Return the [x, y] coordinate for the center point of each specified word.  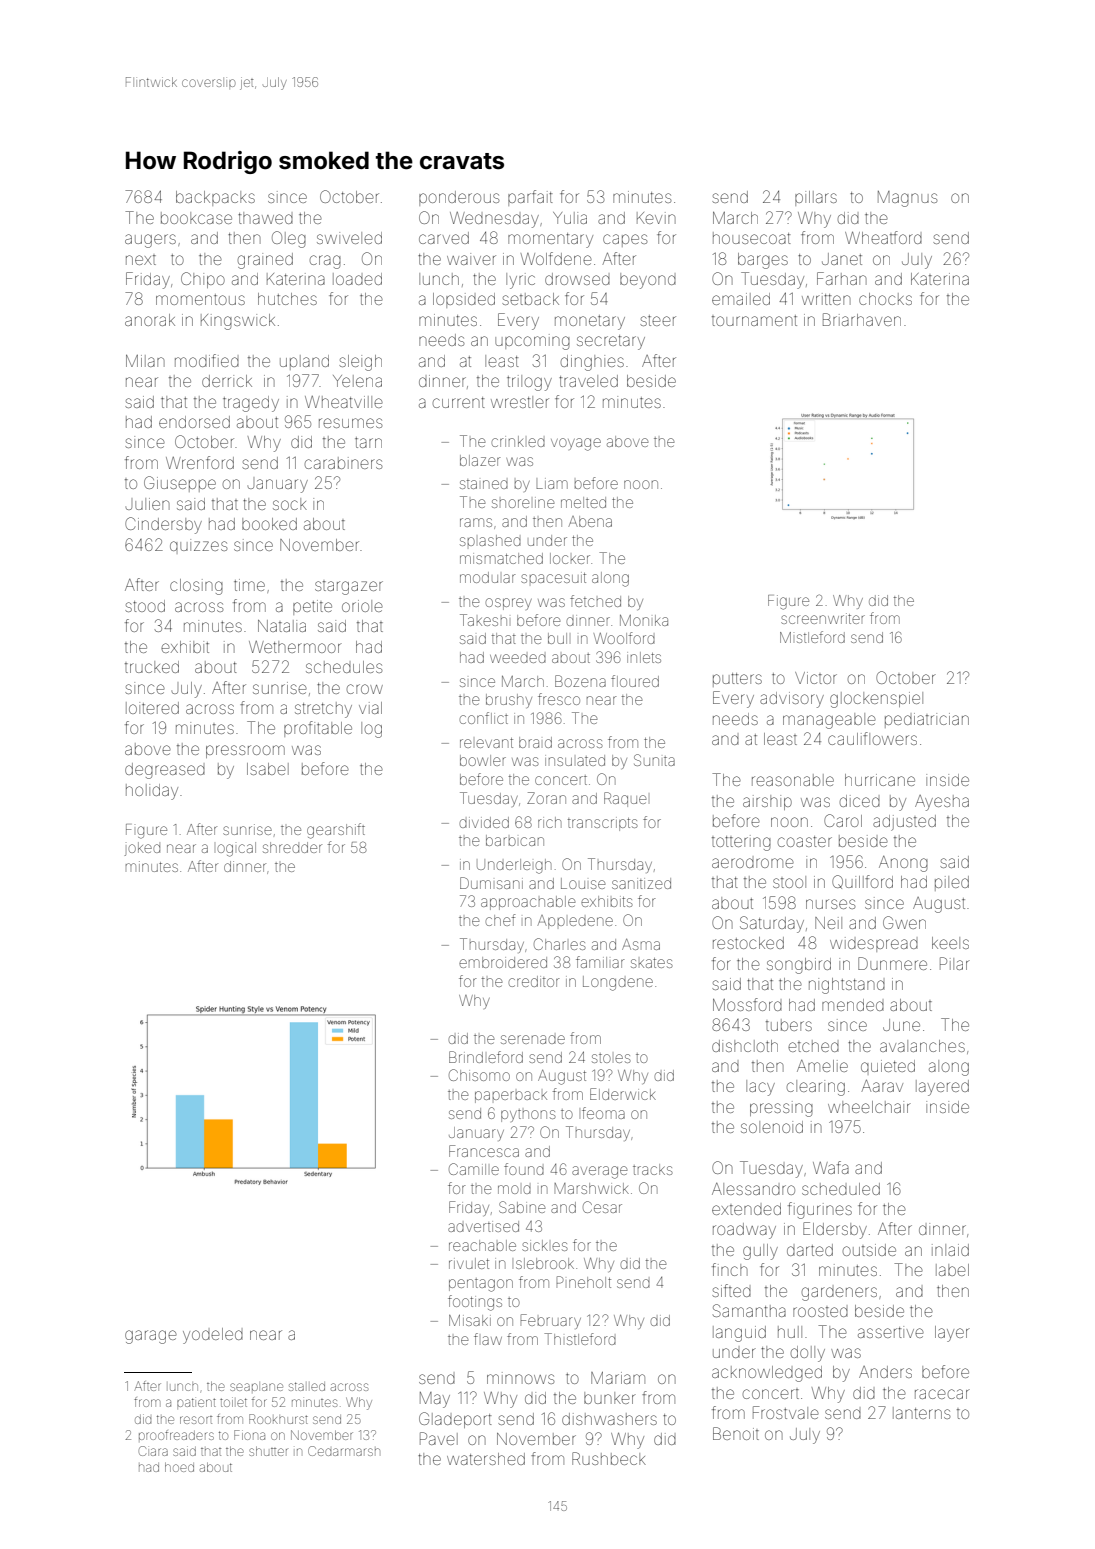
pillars [816, 198]
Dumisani [491, 883]
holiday [152, 792]
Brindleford [486, 1057]
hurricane [880, 780]
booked [269, 524]
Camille [474, 1169]
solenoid [772, 1127]
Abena [590, 521]
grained [265, 261]
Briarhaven [862, 319]
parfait [530, 198]
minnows [520, 1378]
